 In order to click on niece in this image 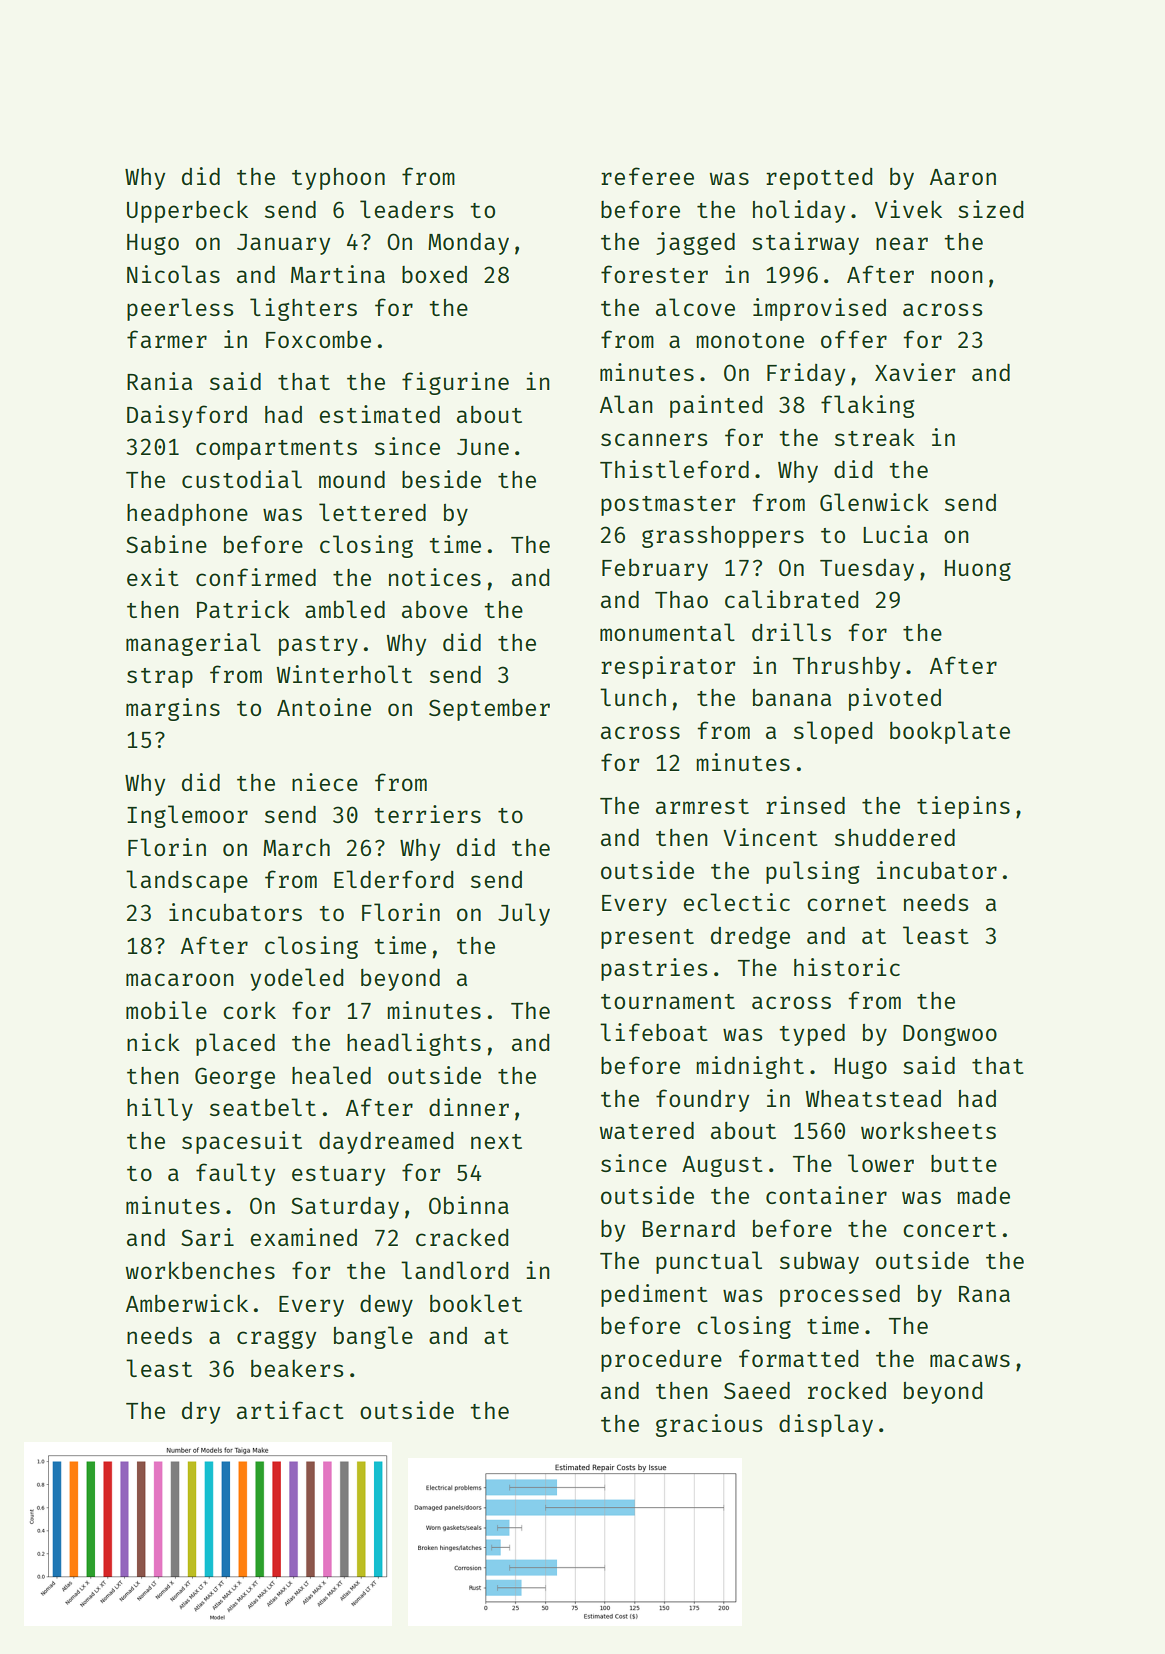, I will do `click(325, 782)`.
